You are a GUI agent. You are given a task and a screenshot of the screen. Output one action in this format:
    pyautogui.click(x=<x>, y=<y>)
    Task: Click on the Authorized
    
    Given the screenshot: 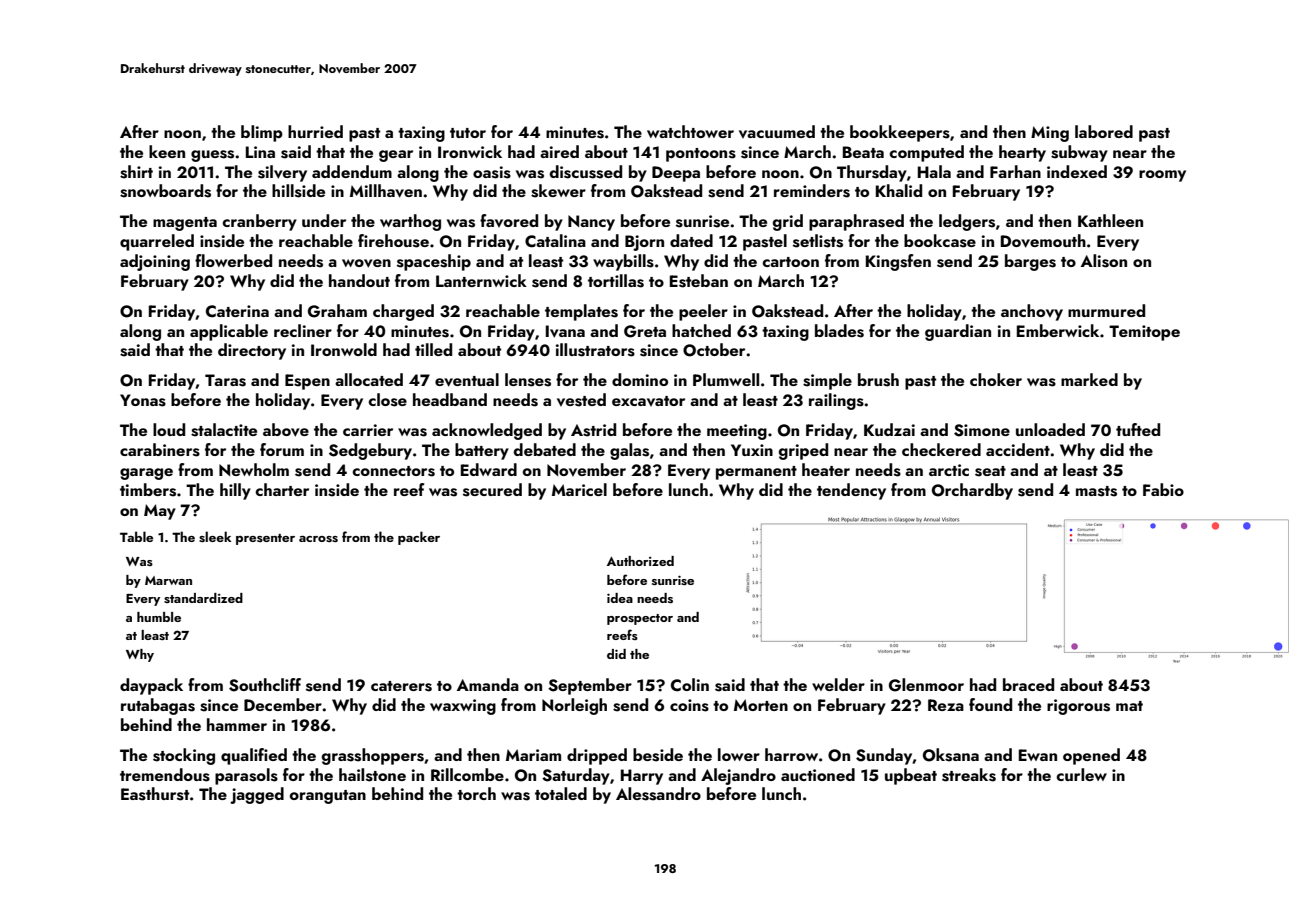 What is the action you would take?
    pyautogui.click(x=640, y=561)
